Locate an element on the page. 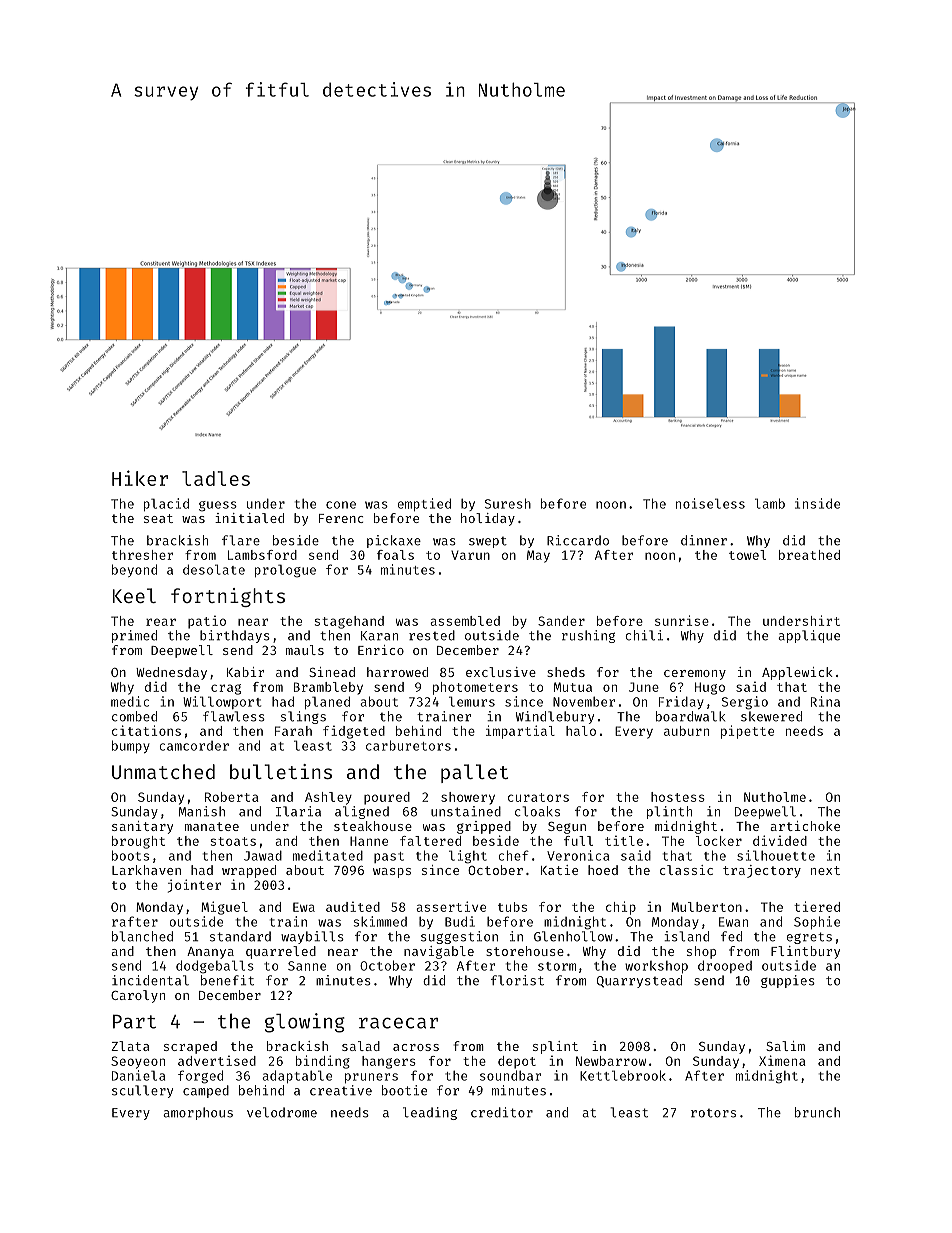 This image has width=952, height=1233. mauls is located at coordinates (305, 650).
